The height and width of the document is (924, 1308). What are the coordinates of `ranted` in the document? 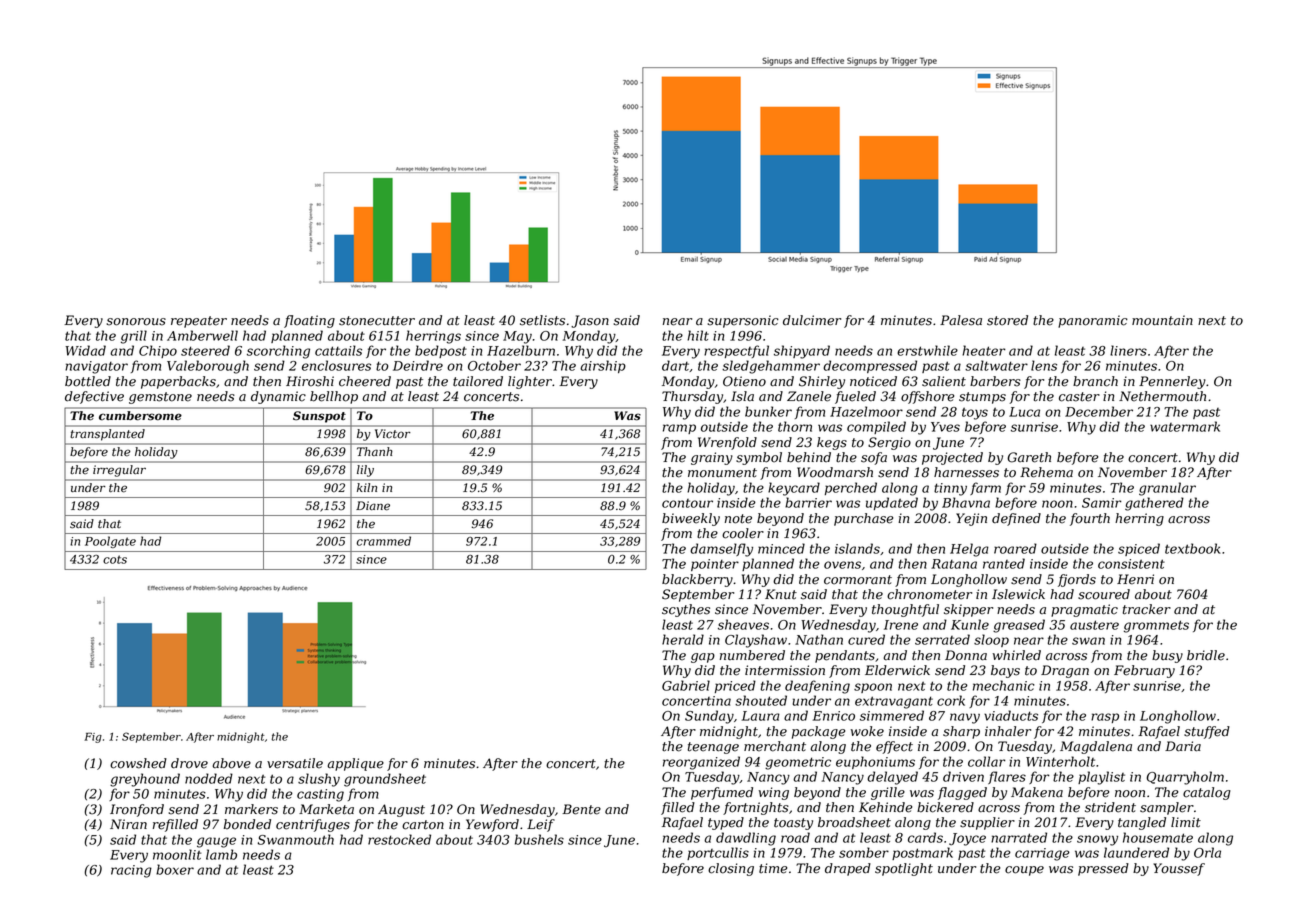 It's located at (1004, 563).
